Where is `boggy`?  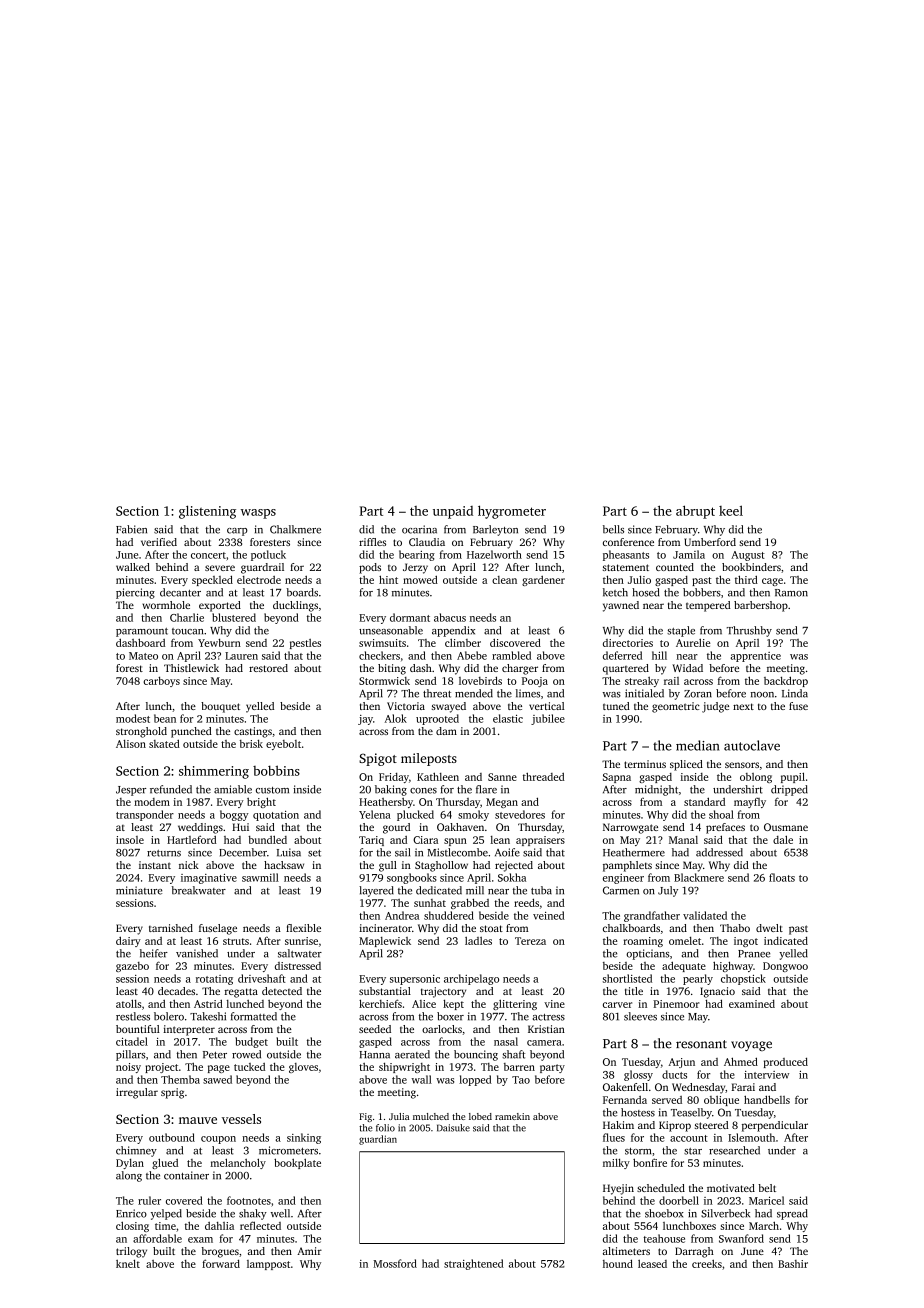
boggy is located at coordinates (234, 815).
